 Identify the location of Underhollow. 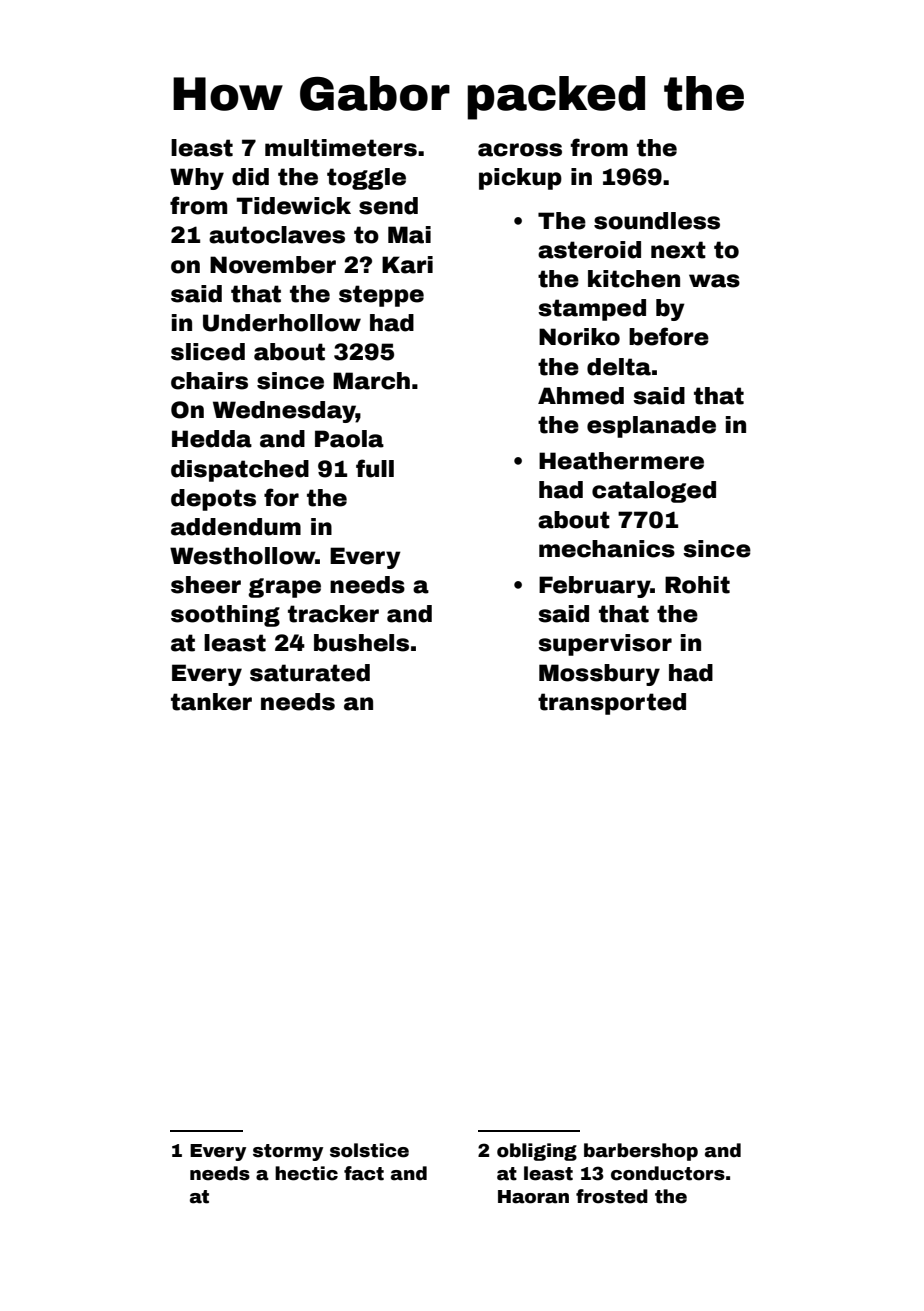
(282, 323).
